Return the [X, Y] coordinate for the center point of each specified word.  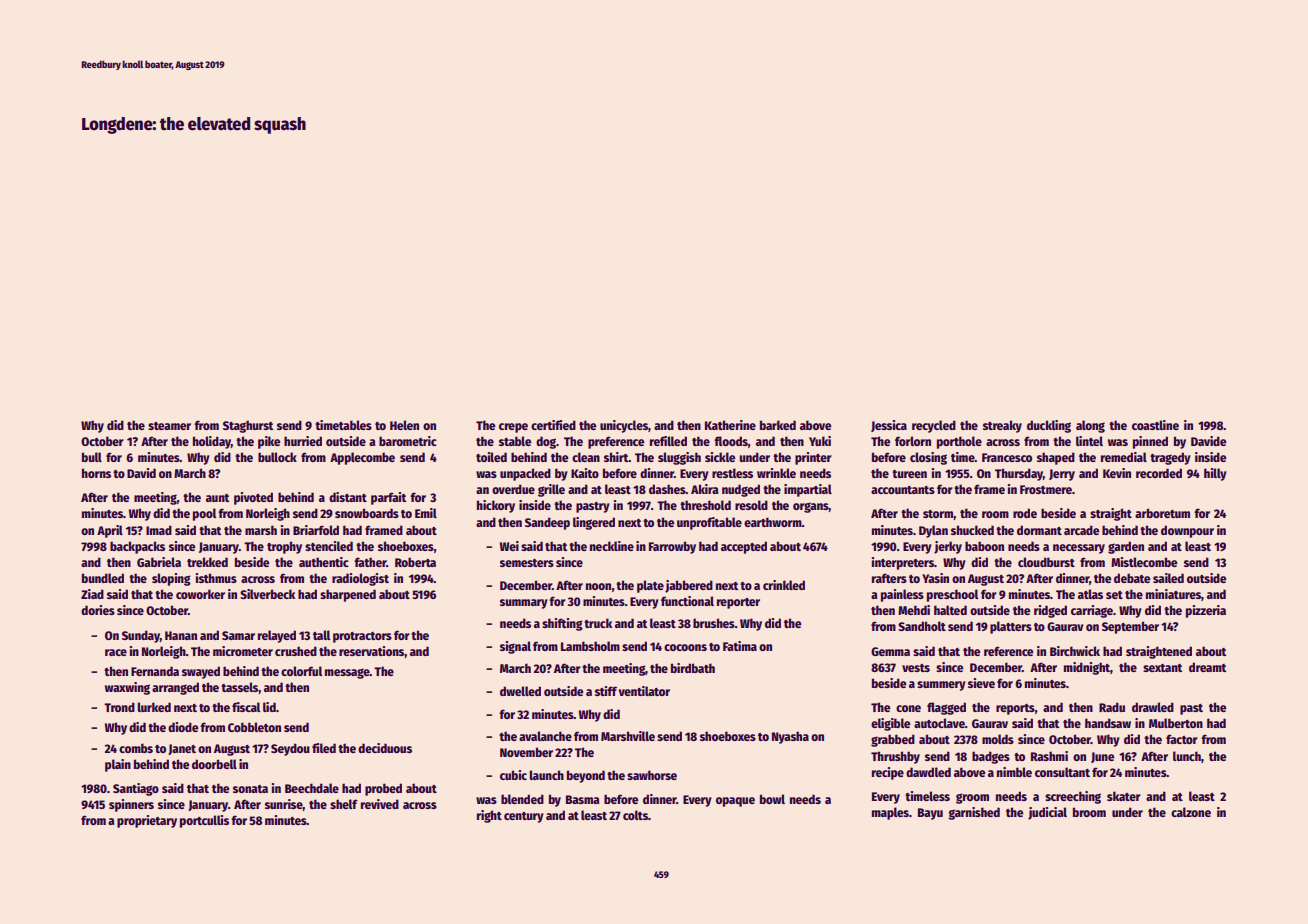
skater [1124, 796]
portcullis [204, 821]
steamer [169, 426]
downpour [1187, 531]
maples [890, 813]
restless [732, 473]
